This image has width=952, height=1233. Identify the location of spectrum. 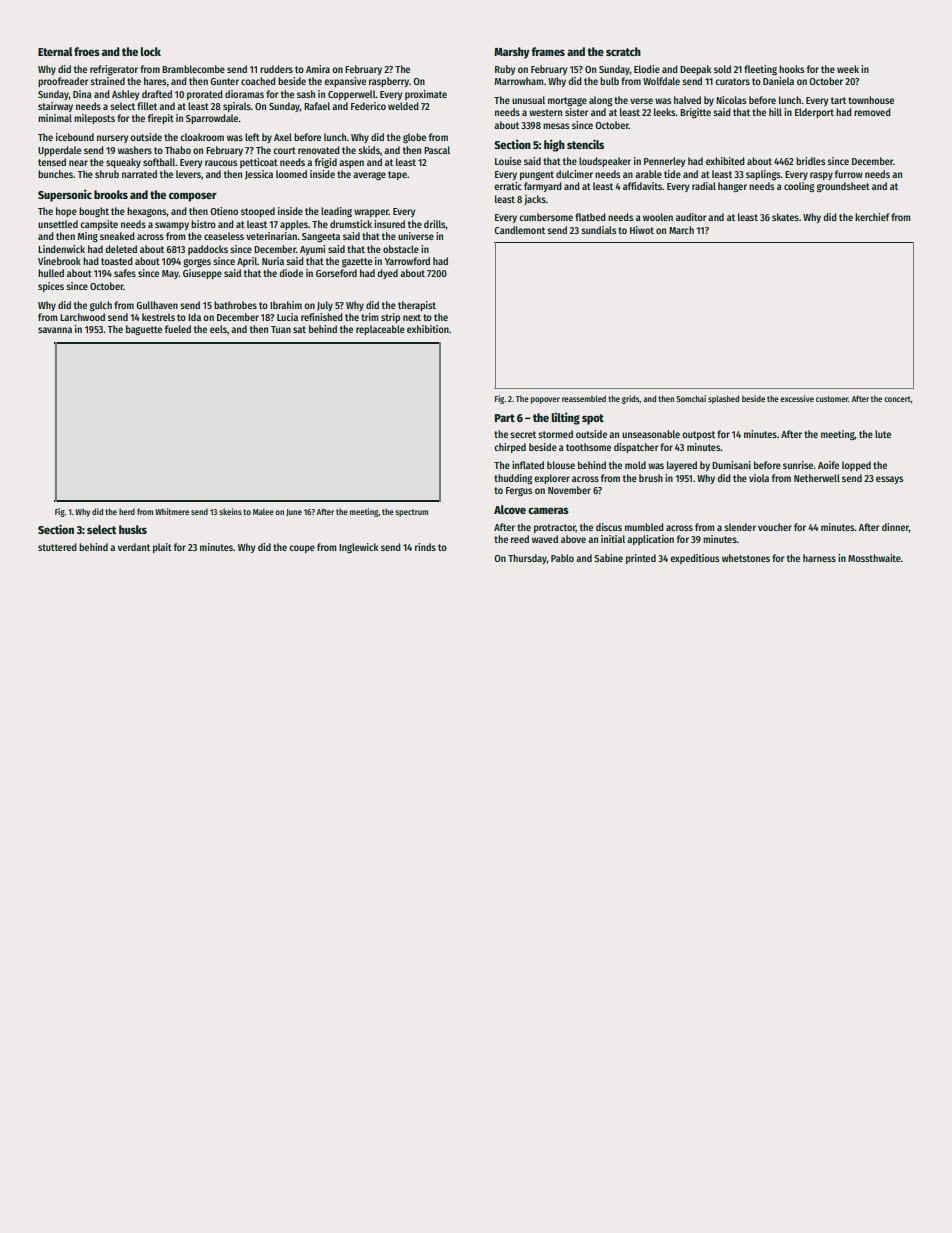
(411, 513).
